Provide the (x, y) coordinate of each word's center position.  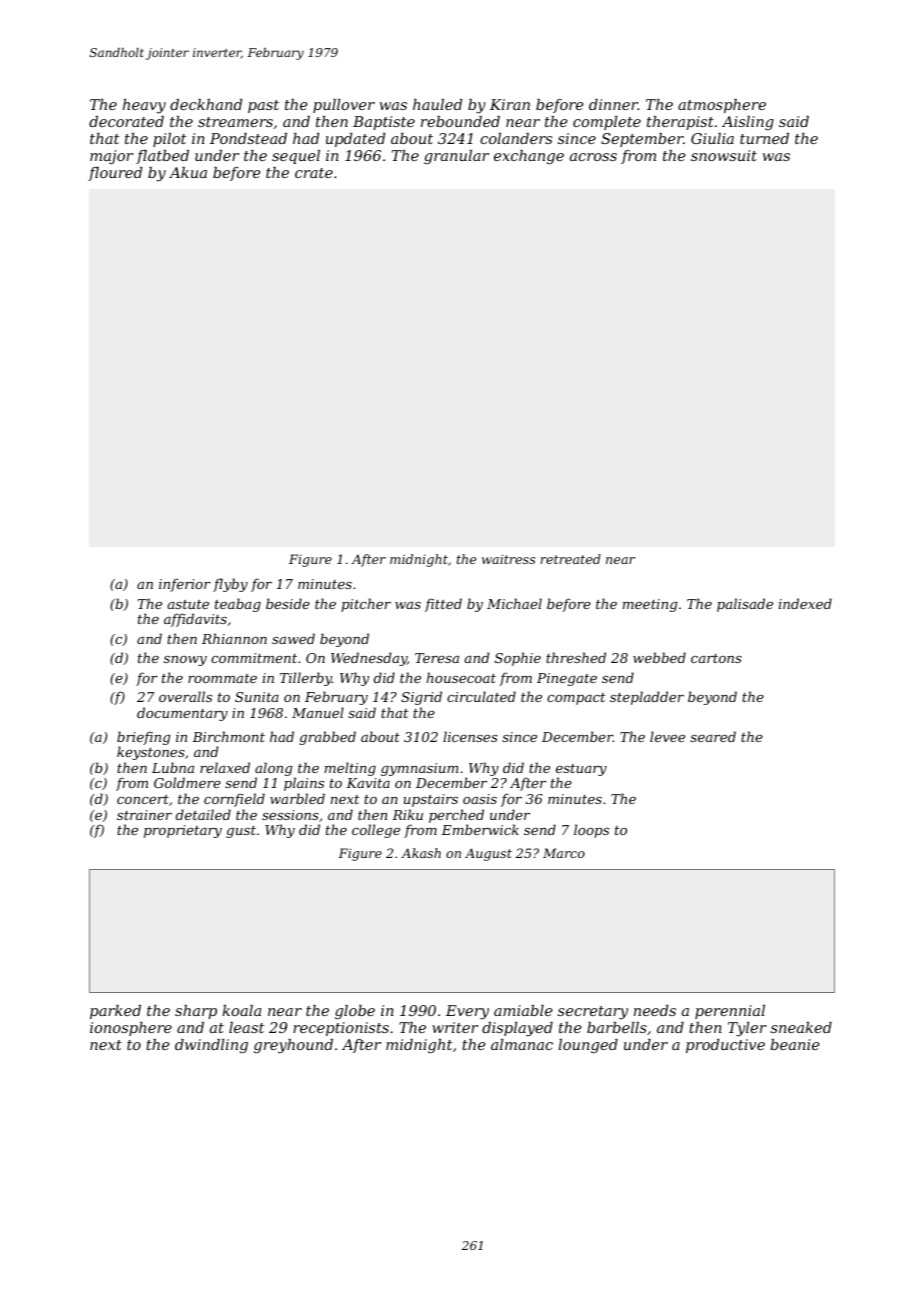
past (263, 106)
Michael (514, 603)
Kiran (510, 104)
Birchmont (228, 736)
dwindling (211, 1046)
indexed (805, 603)
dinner (613, 104)
